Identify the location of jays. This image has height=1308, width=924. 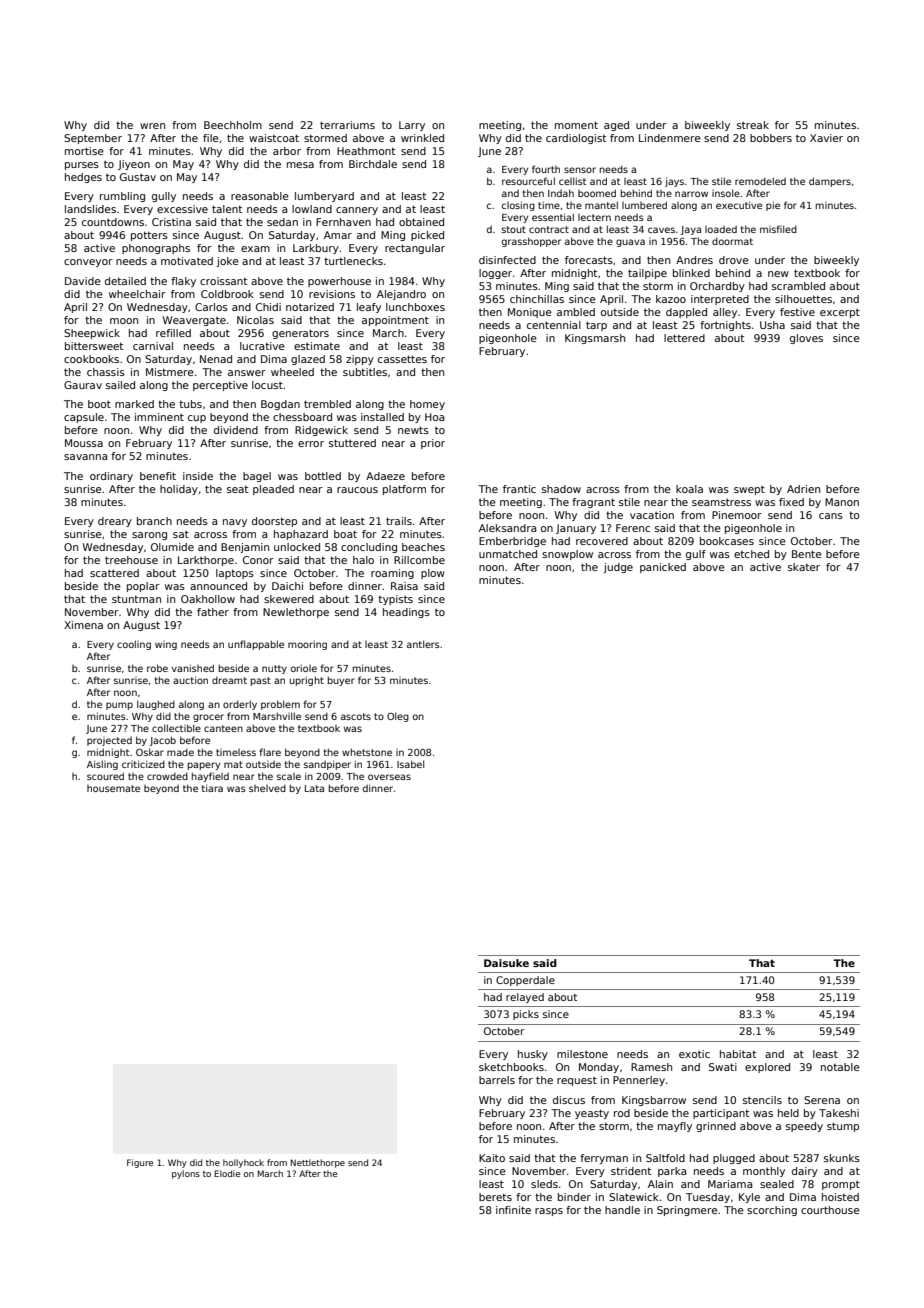
(674, 182).
